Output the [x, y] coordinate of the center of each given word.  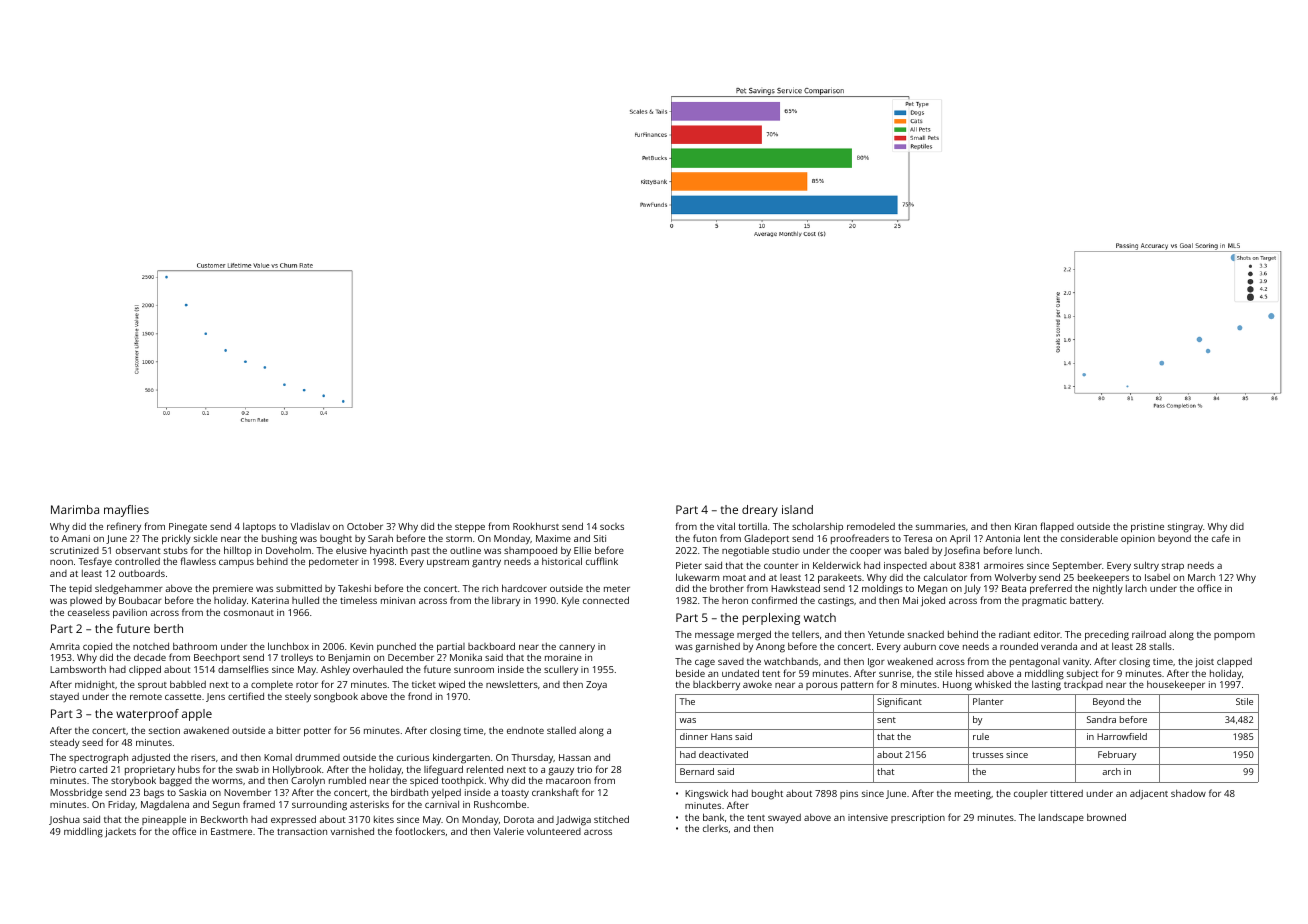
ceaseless [89, 612]
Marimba [75, 509]
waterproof [147, 715]
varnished [352, 831]
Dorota [519, 819]
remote [146, 697]
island [797, 509]
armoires [1004, 565]
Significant [899, 702]
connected [606, 600]
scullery [561, 670]
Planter [988, 701]
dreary [760, 511]
